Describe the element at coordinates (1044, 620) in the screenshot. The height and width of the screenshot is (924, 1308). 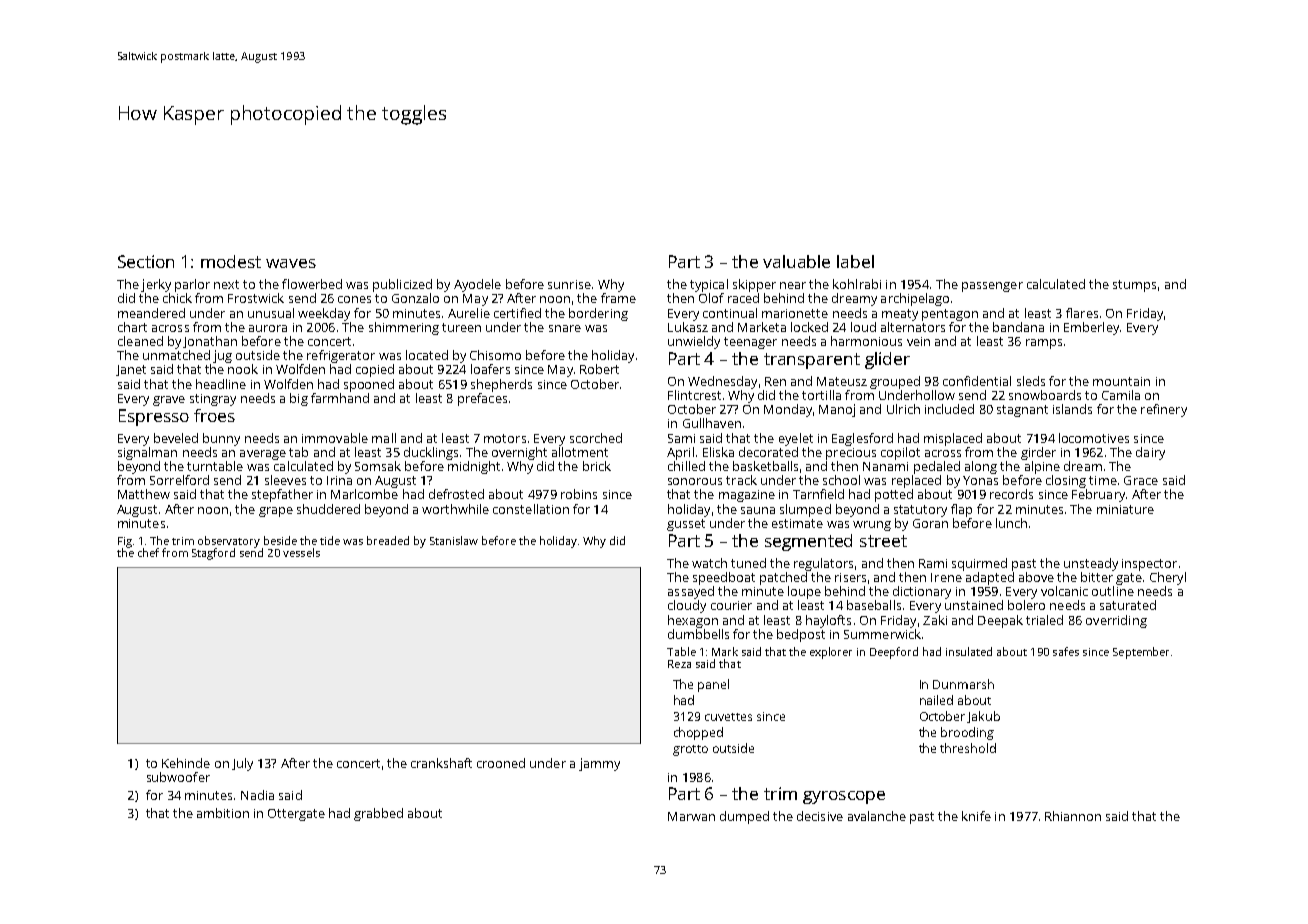
I see `trialed` at that location.
